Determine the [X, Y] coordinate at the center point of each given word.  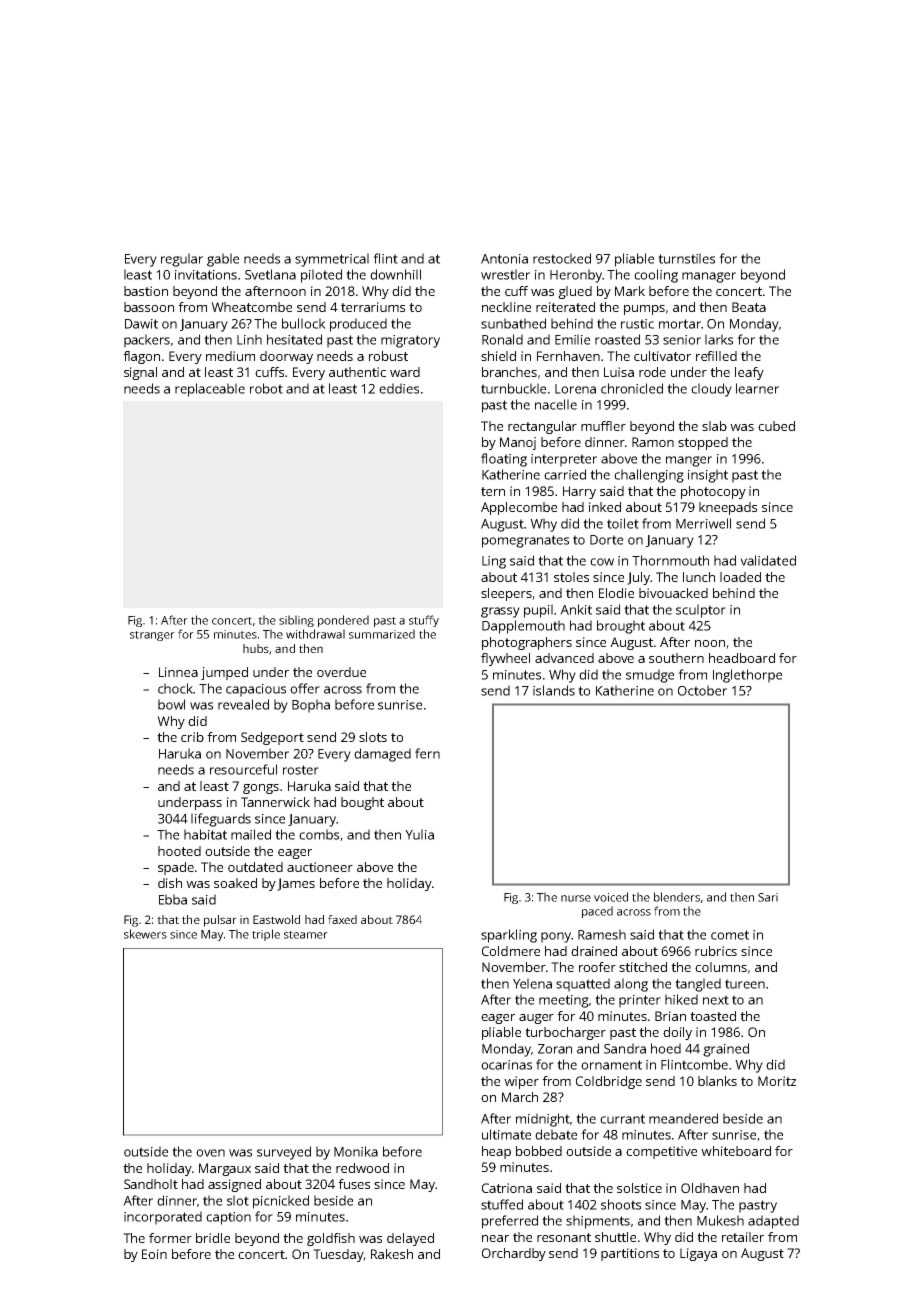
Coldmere [511, 951]
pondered [343, 621]
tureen [745, 984]
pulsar [220, 921]
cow [602, 562]
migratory [410, 341]
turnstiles [686, 258]
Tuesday [338, 1255]
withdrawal [315, 634]
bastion [146, 291]
